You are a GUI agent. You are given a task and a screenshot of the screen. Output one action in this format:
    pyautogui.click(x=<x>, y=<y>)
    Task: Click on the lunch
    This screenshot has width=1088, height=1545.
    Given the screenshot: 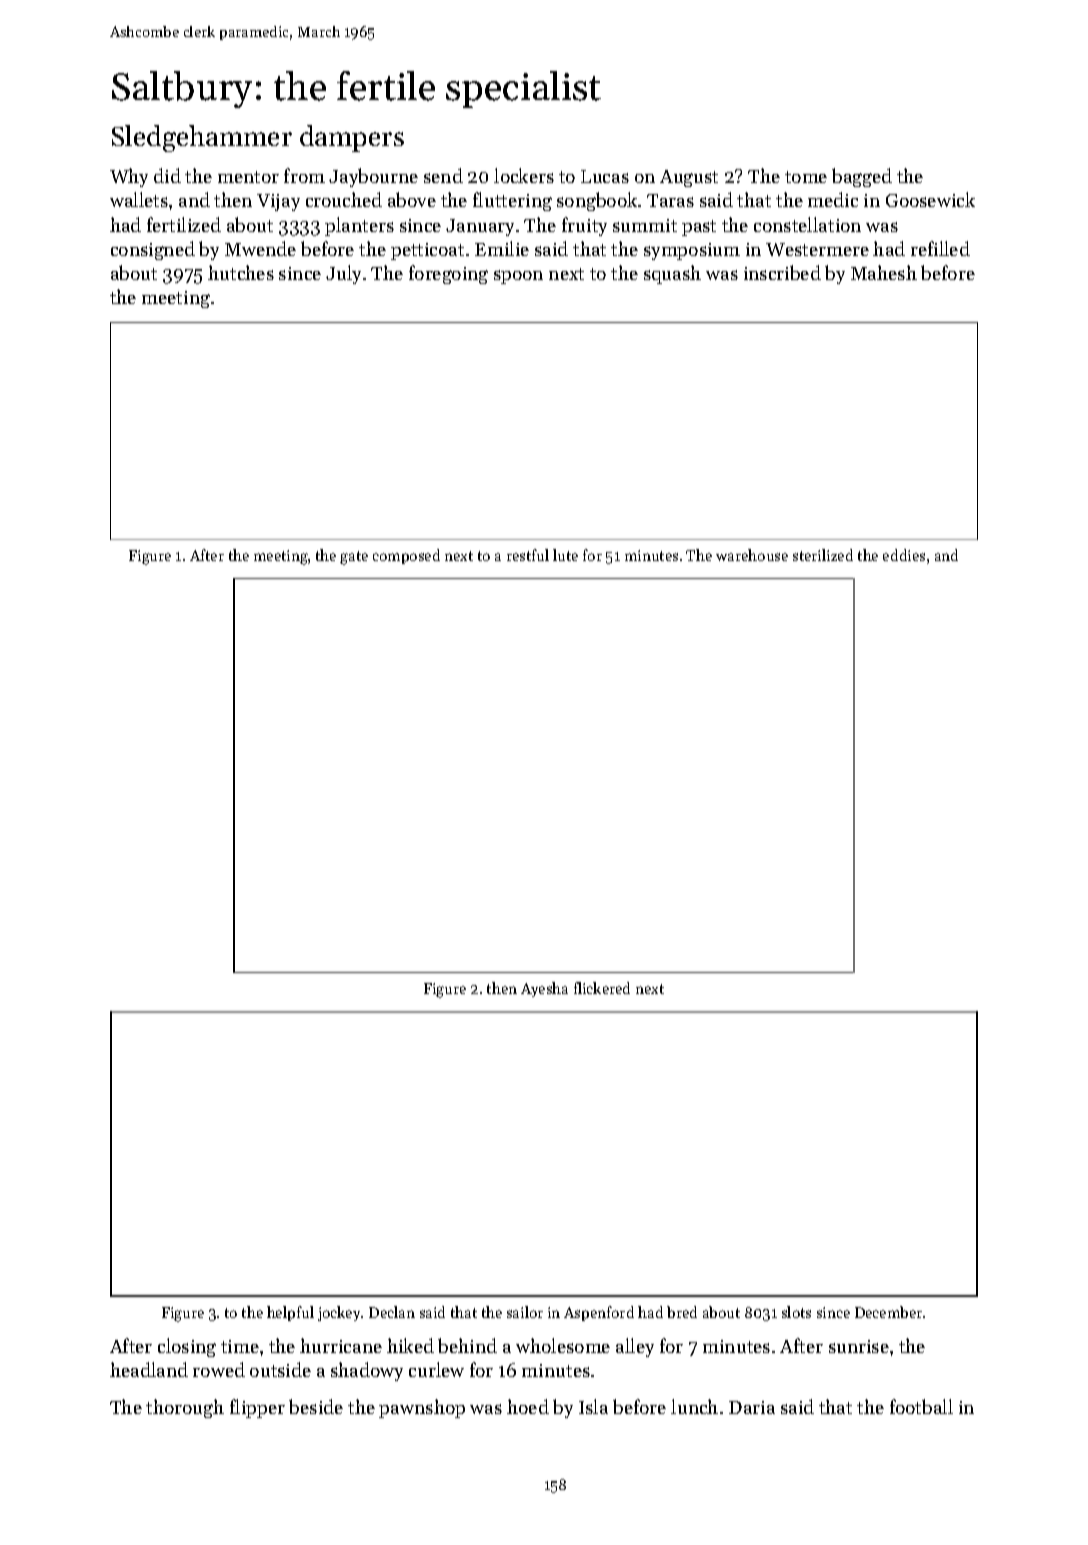 What is the action you would take?
    pyautogui.click(x=694, y=1406)
